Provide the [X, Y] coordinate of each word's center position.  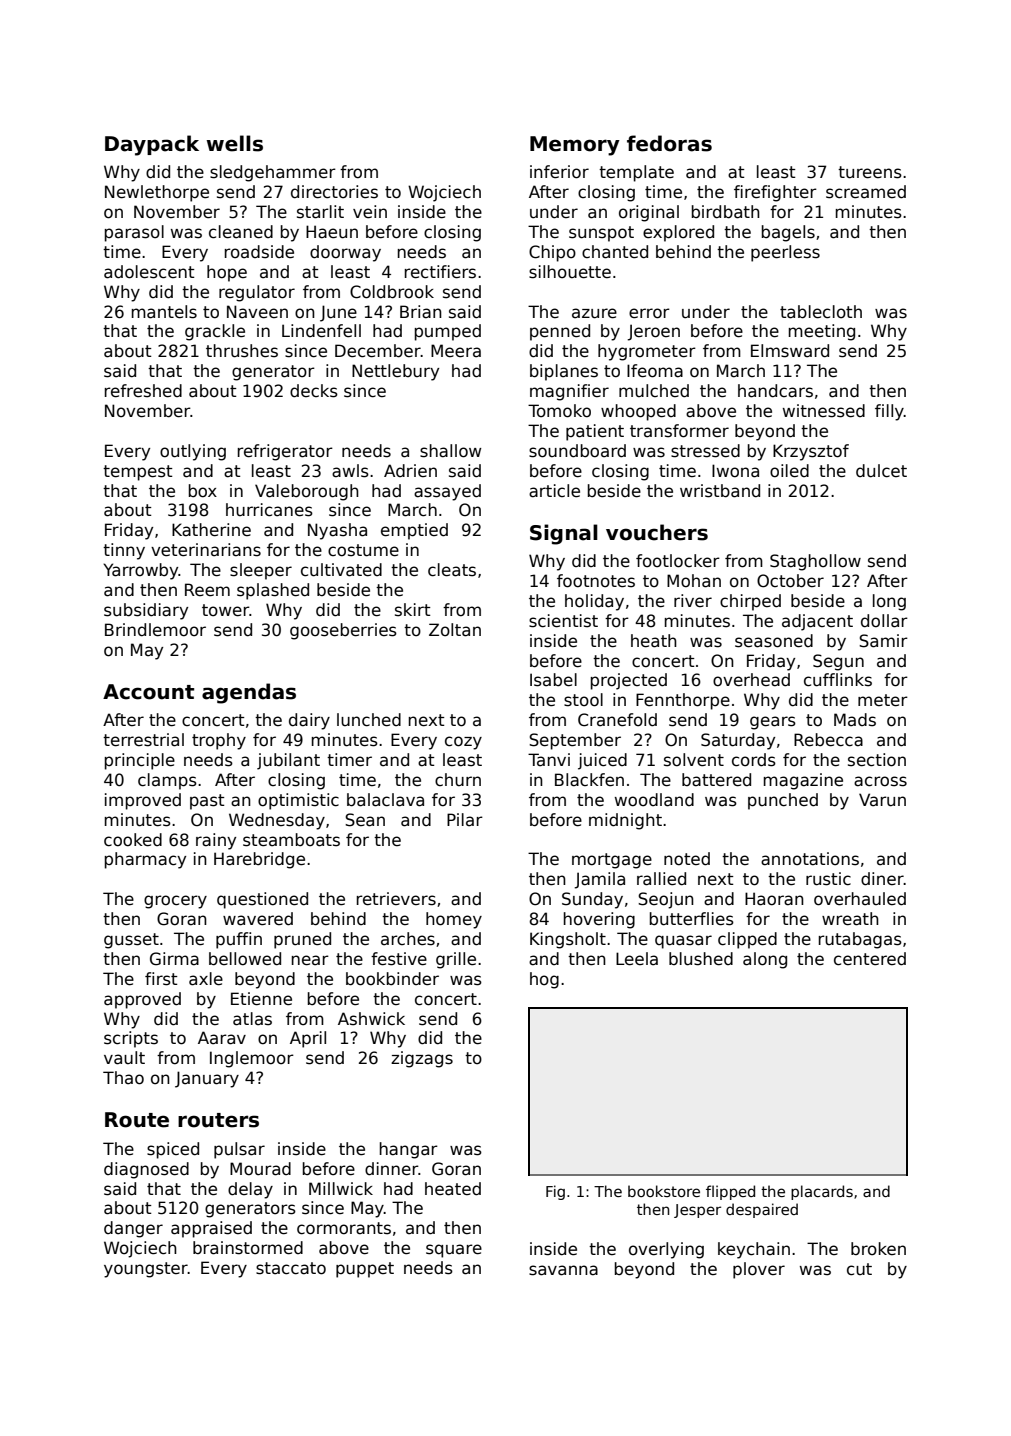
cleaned [241, 232]
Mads [855, 720]
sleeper [261, 571]
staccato [291, 1268]
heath [654, 641]
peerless [785, 253]
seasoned [774, 641]
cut [859, 1269]
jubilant [288, 761]
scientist [563, 621]
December [378, 351]
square [454, 1251]
